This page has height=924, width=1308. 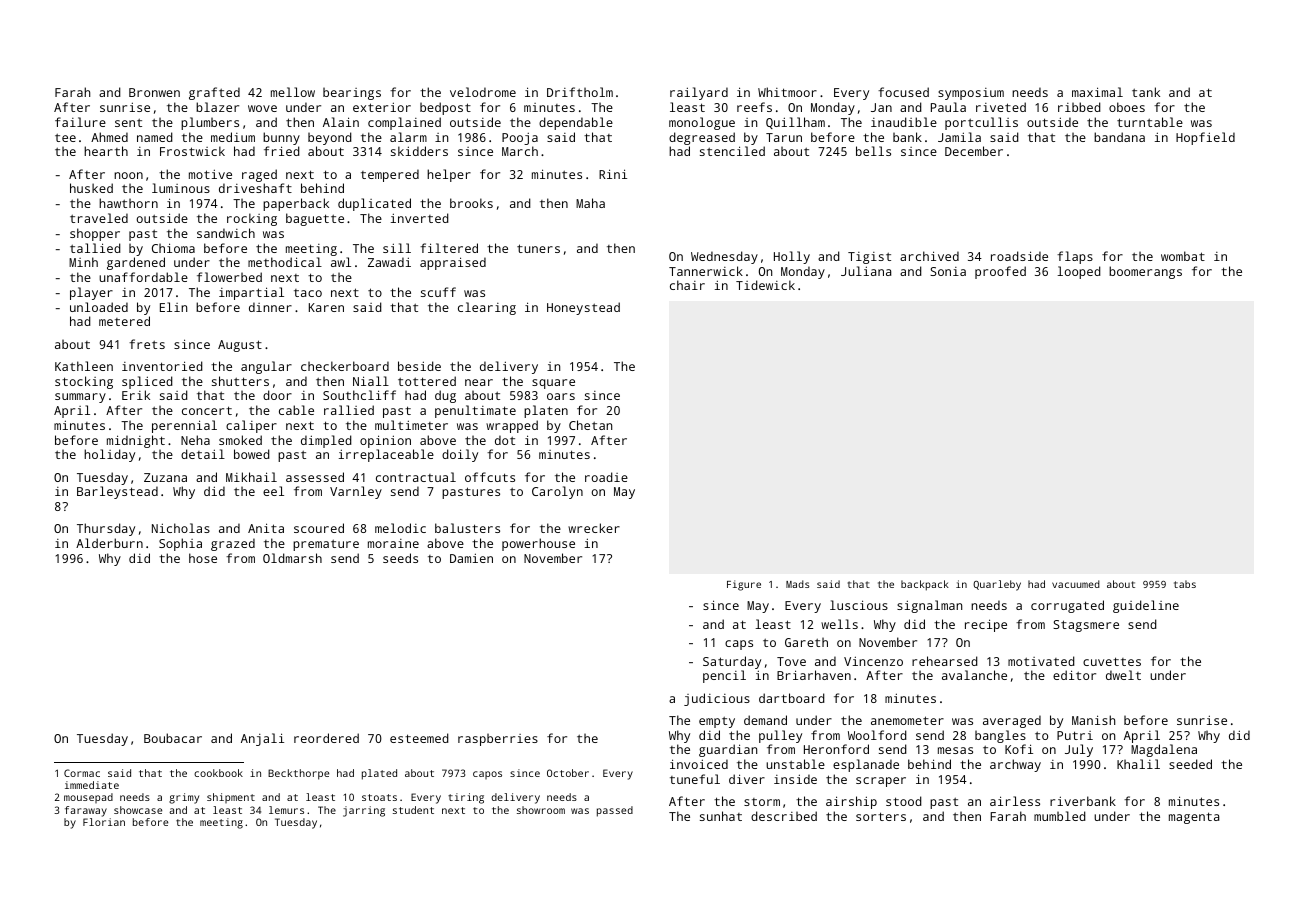 What do you see at coordinates (1185, 584) in the page?
I see `tabs` at bounding box center [1185, 584].
